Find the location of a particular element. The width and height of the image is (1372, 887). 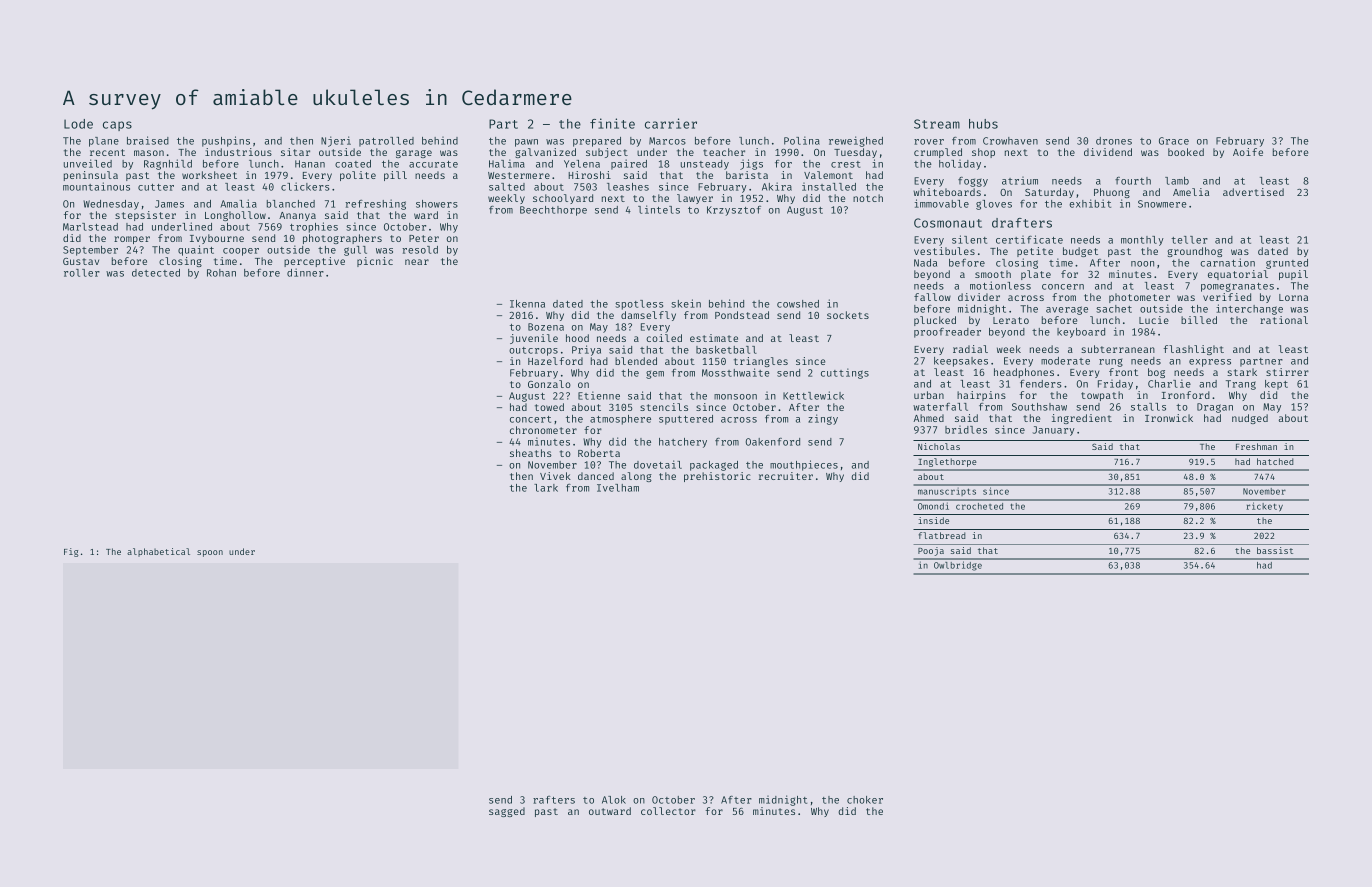

sagged is located at coordinates (507, 812).
